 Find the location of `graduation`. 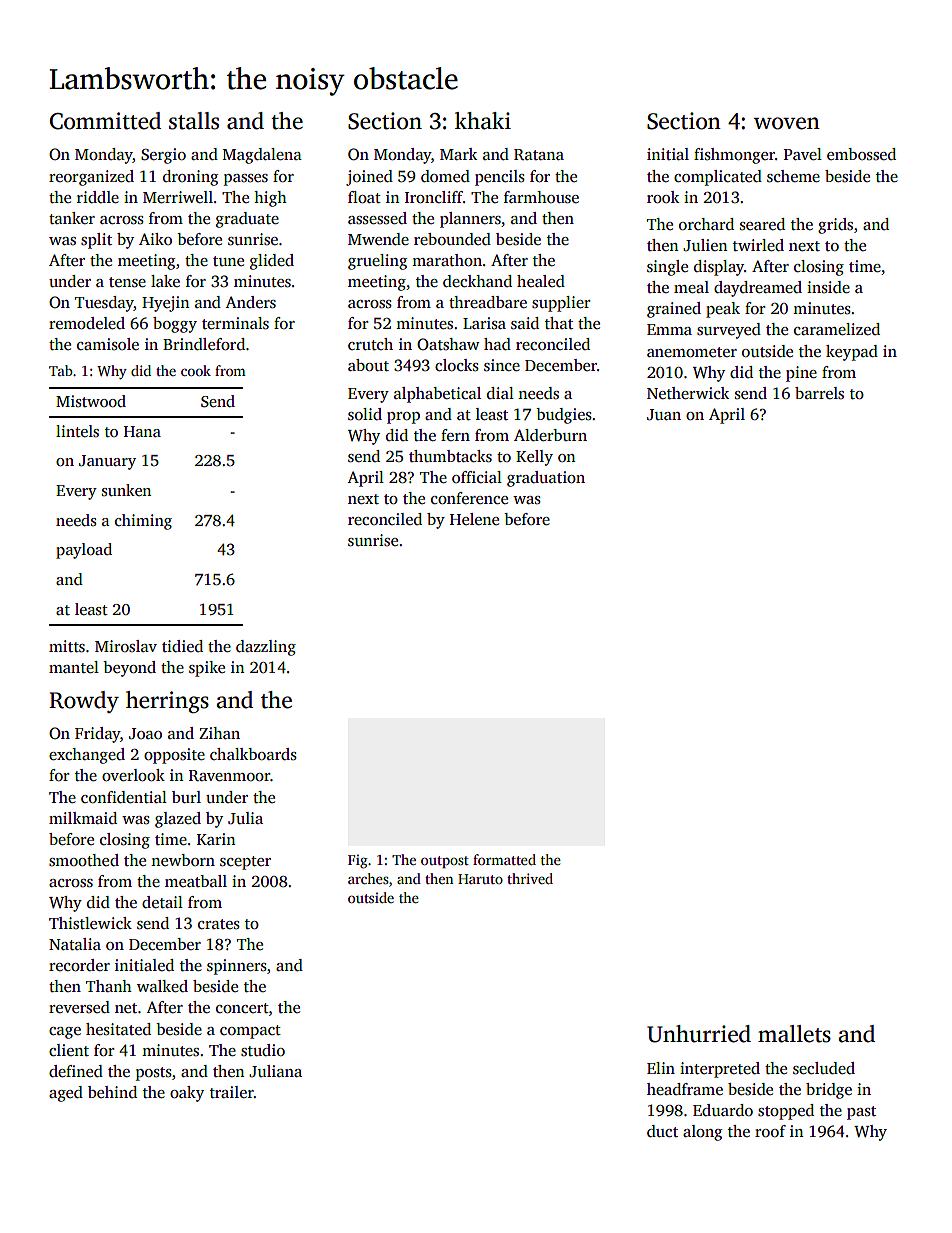

graduation is located at coordinates (546, 479).
